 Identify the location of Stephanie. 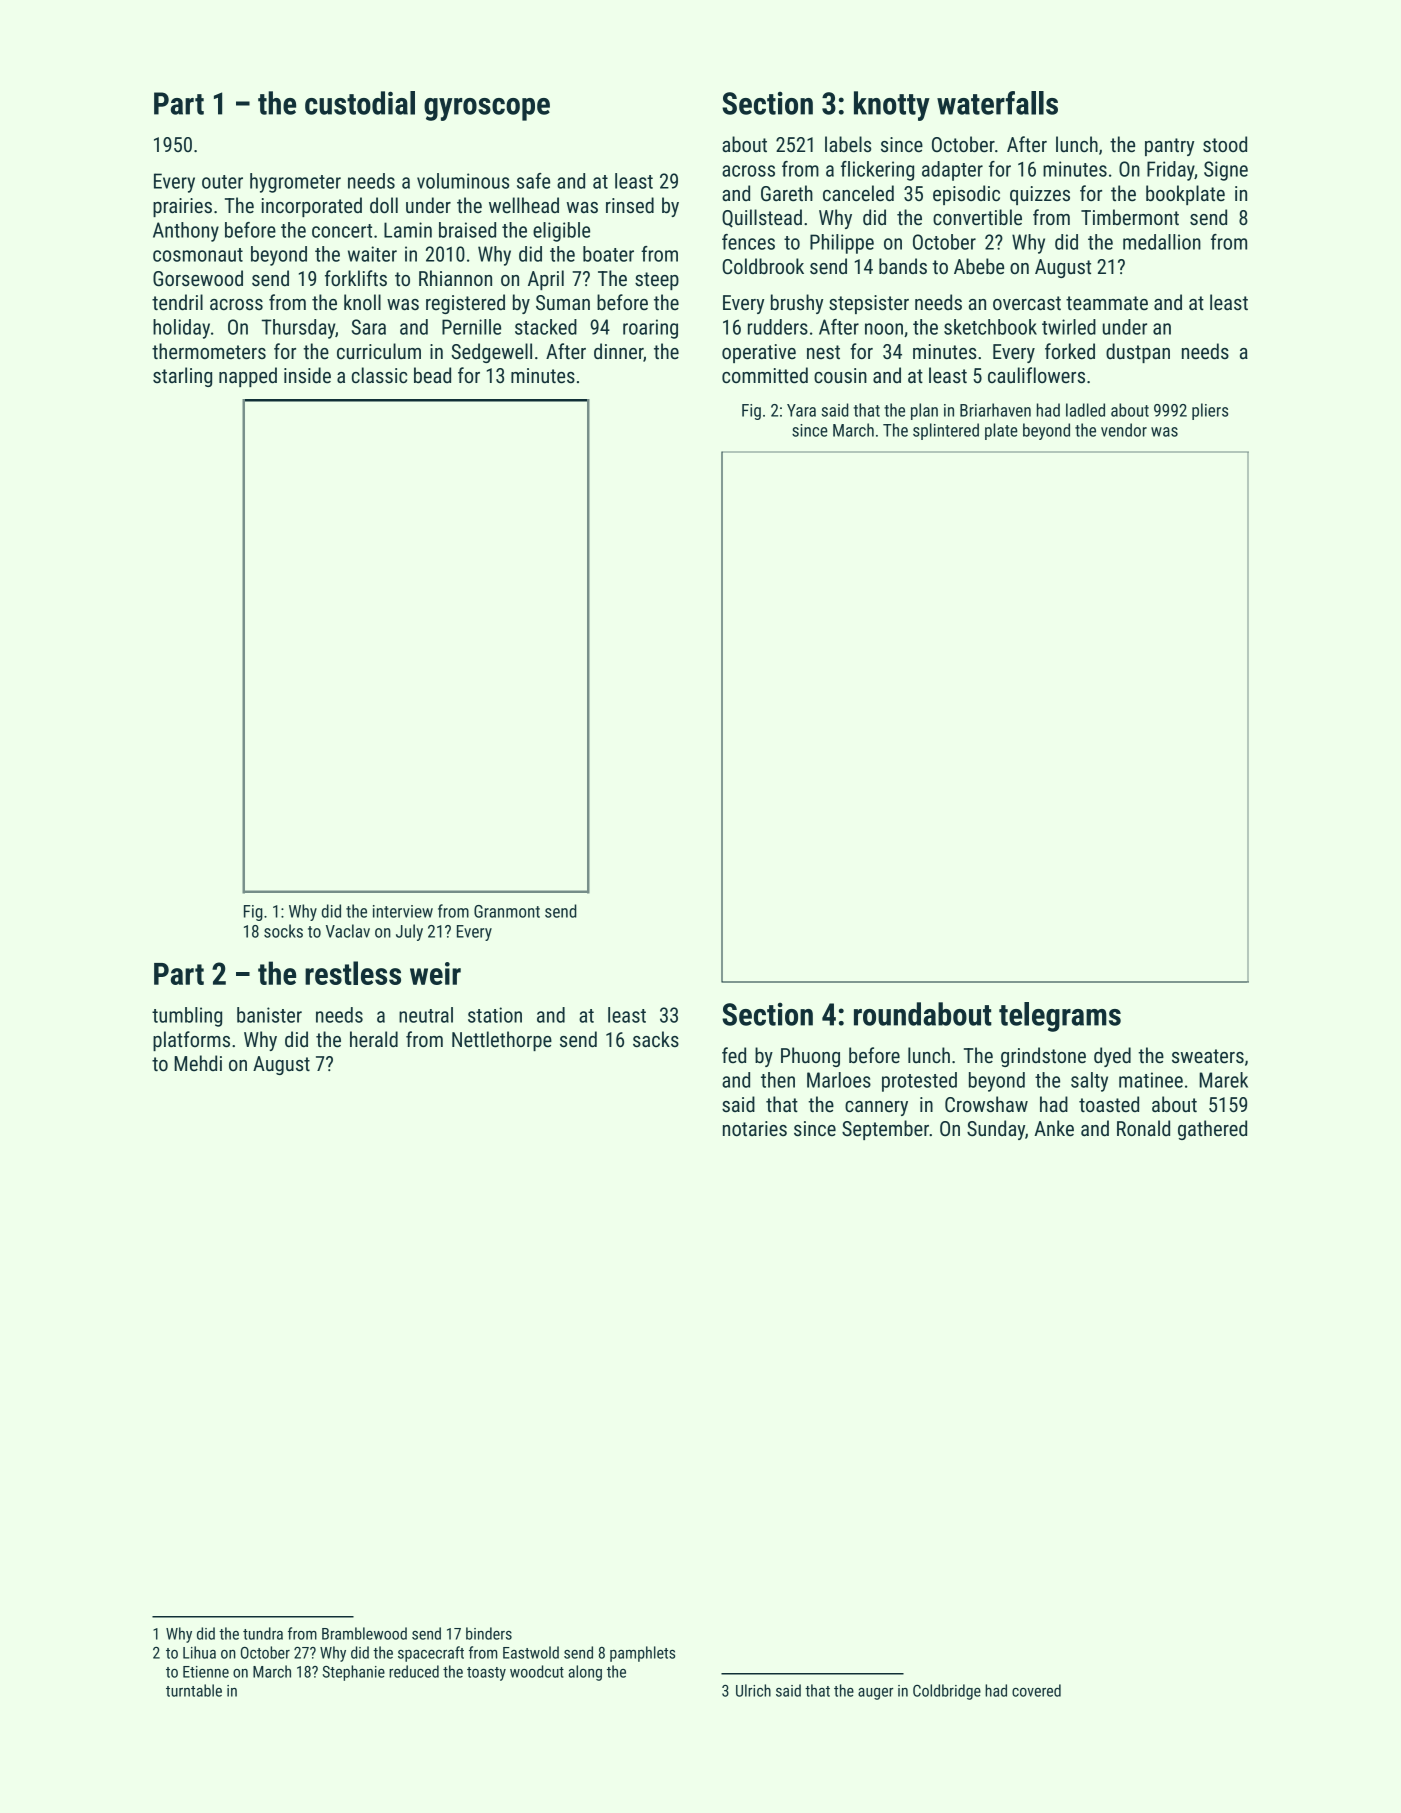
(353, 1673).
